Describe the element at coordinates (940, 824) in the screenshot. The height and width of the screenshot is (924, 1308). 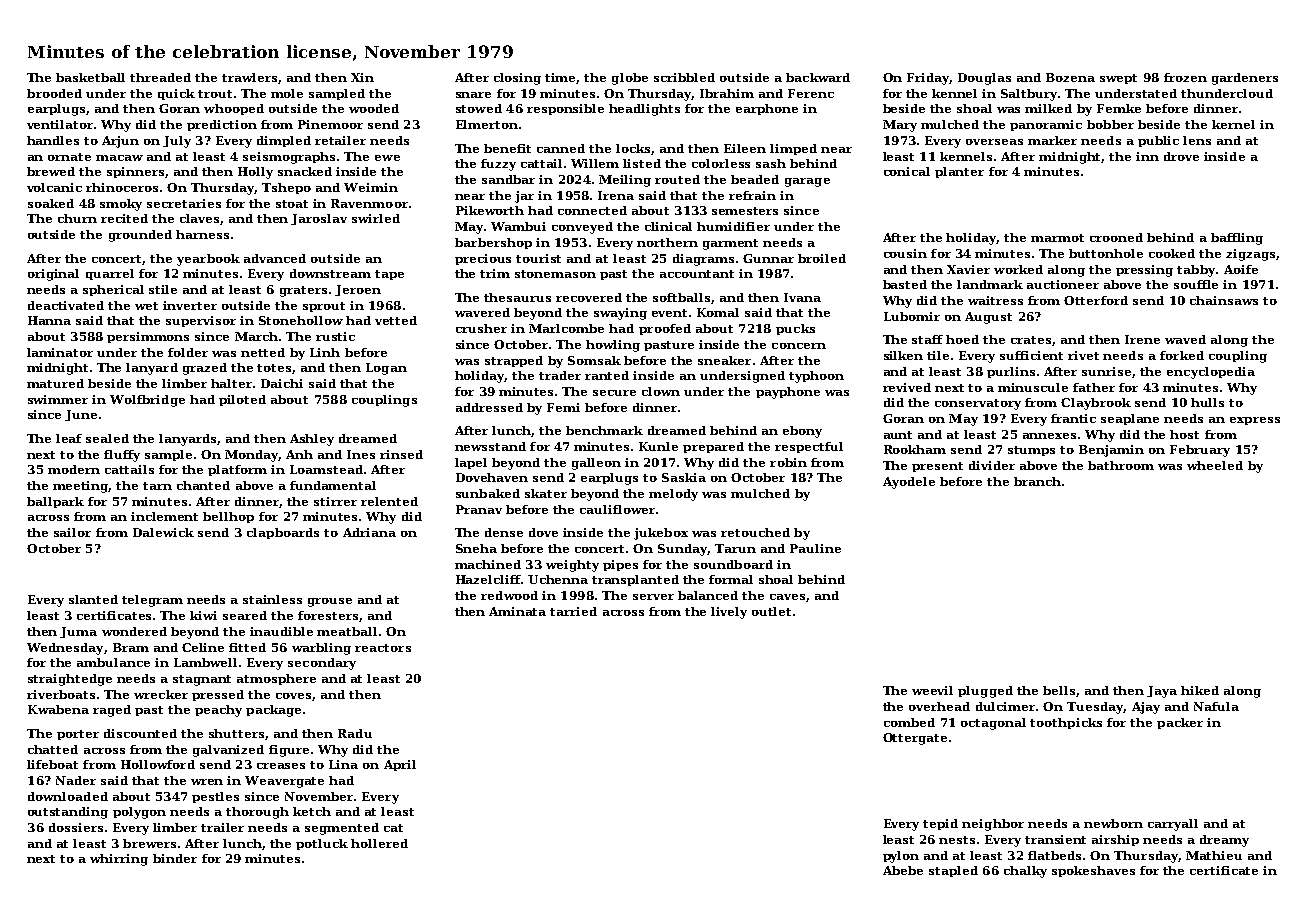
I see `tepid` at that location.
